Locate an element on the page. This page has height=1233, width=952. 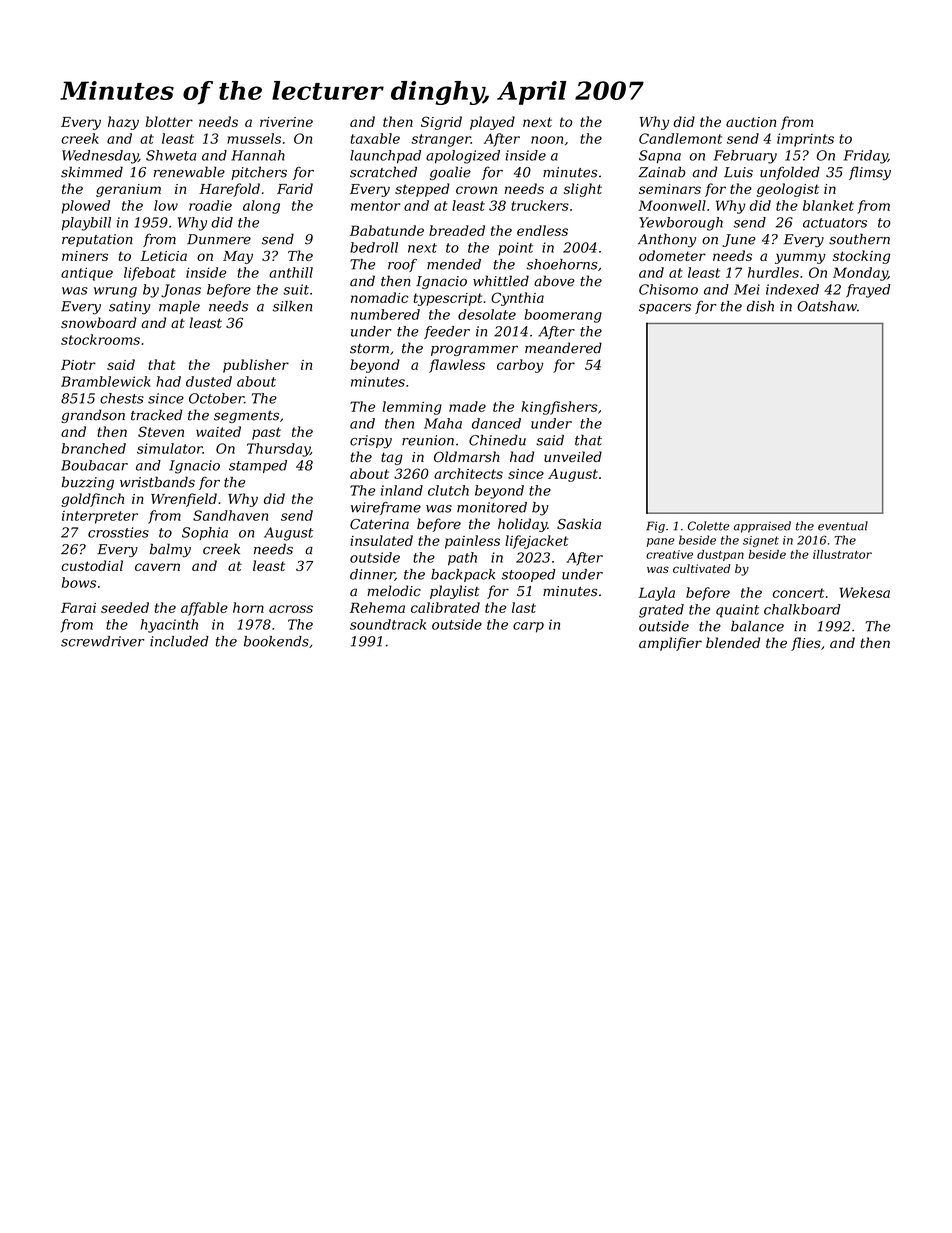
slight is located at coordinates (582, 190).
